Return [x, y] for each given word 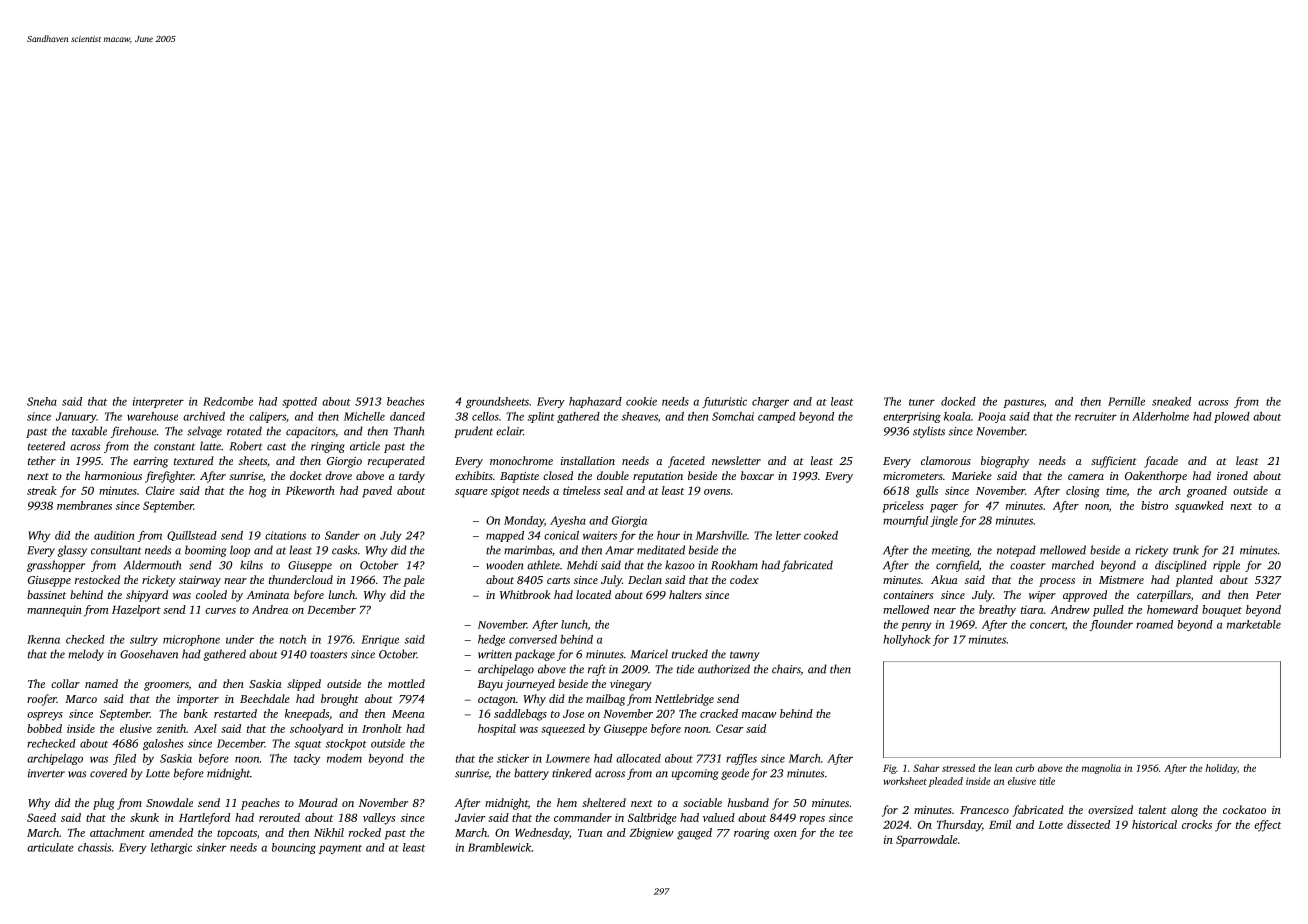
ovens [717, 492]
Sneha [42, 401]
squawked [1199, 507]
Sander [342, 535]
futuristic [724, 402]
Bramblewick [499, 847]
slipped [304, 685]
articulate [50, 847]
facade [1161, 462]
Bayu [490, 685]
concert [1047, 625]
